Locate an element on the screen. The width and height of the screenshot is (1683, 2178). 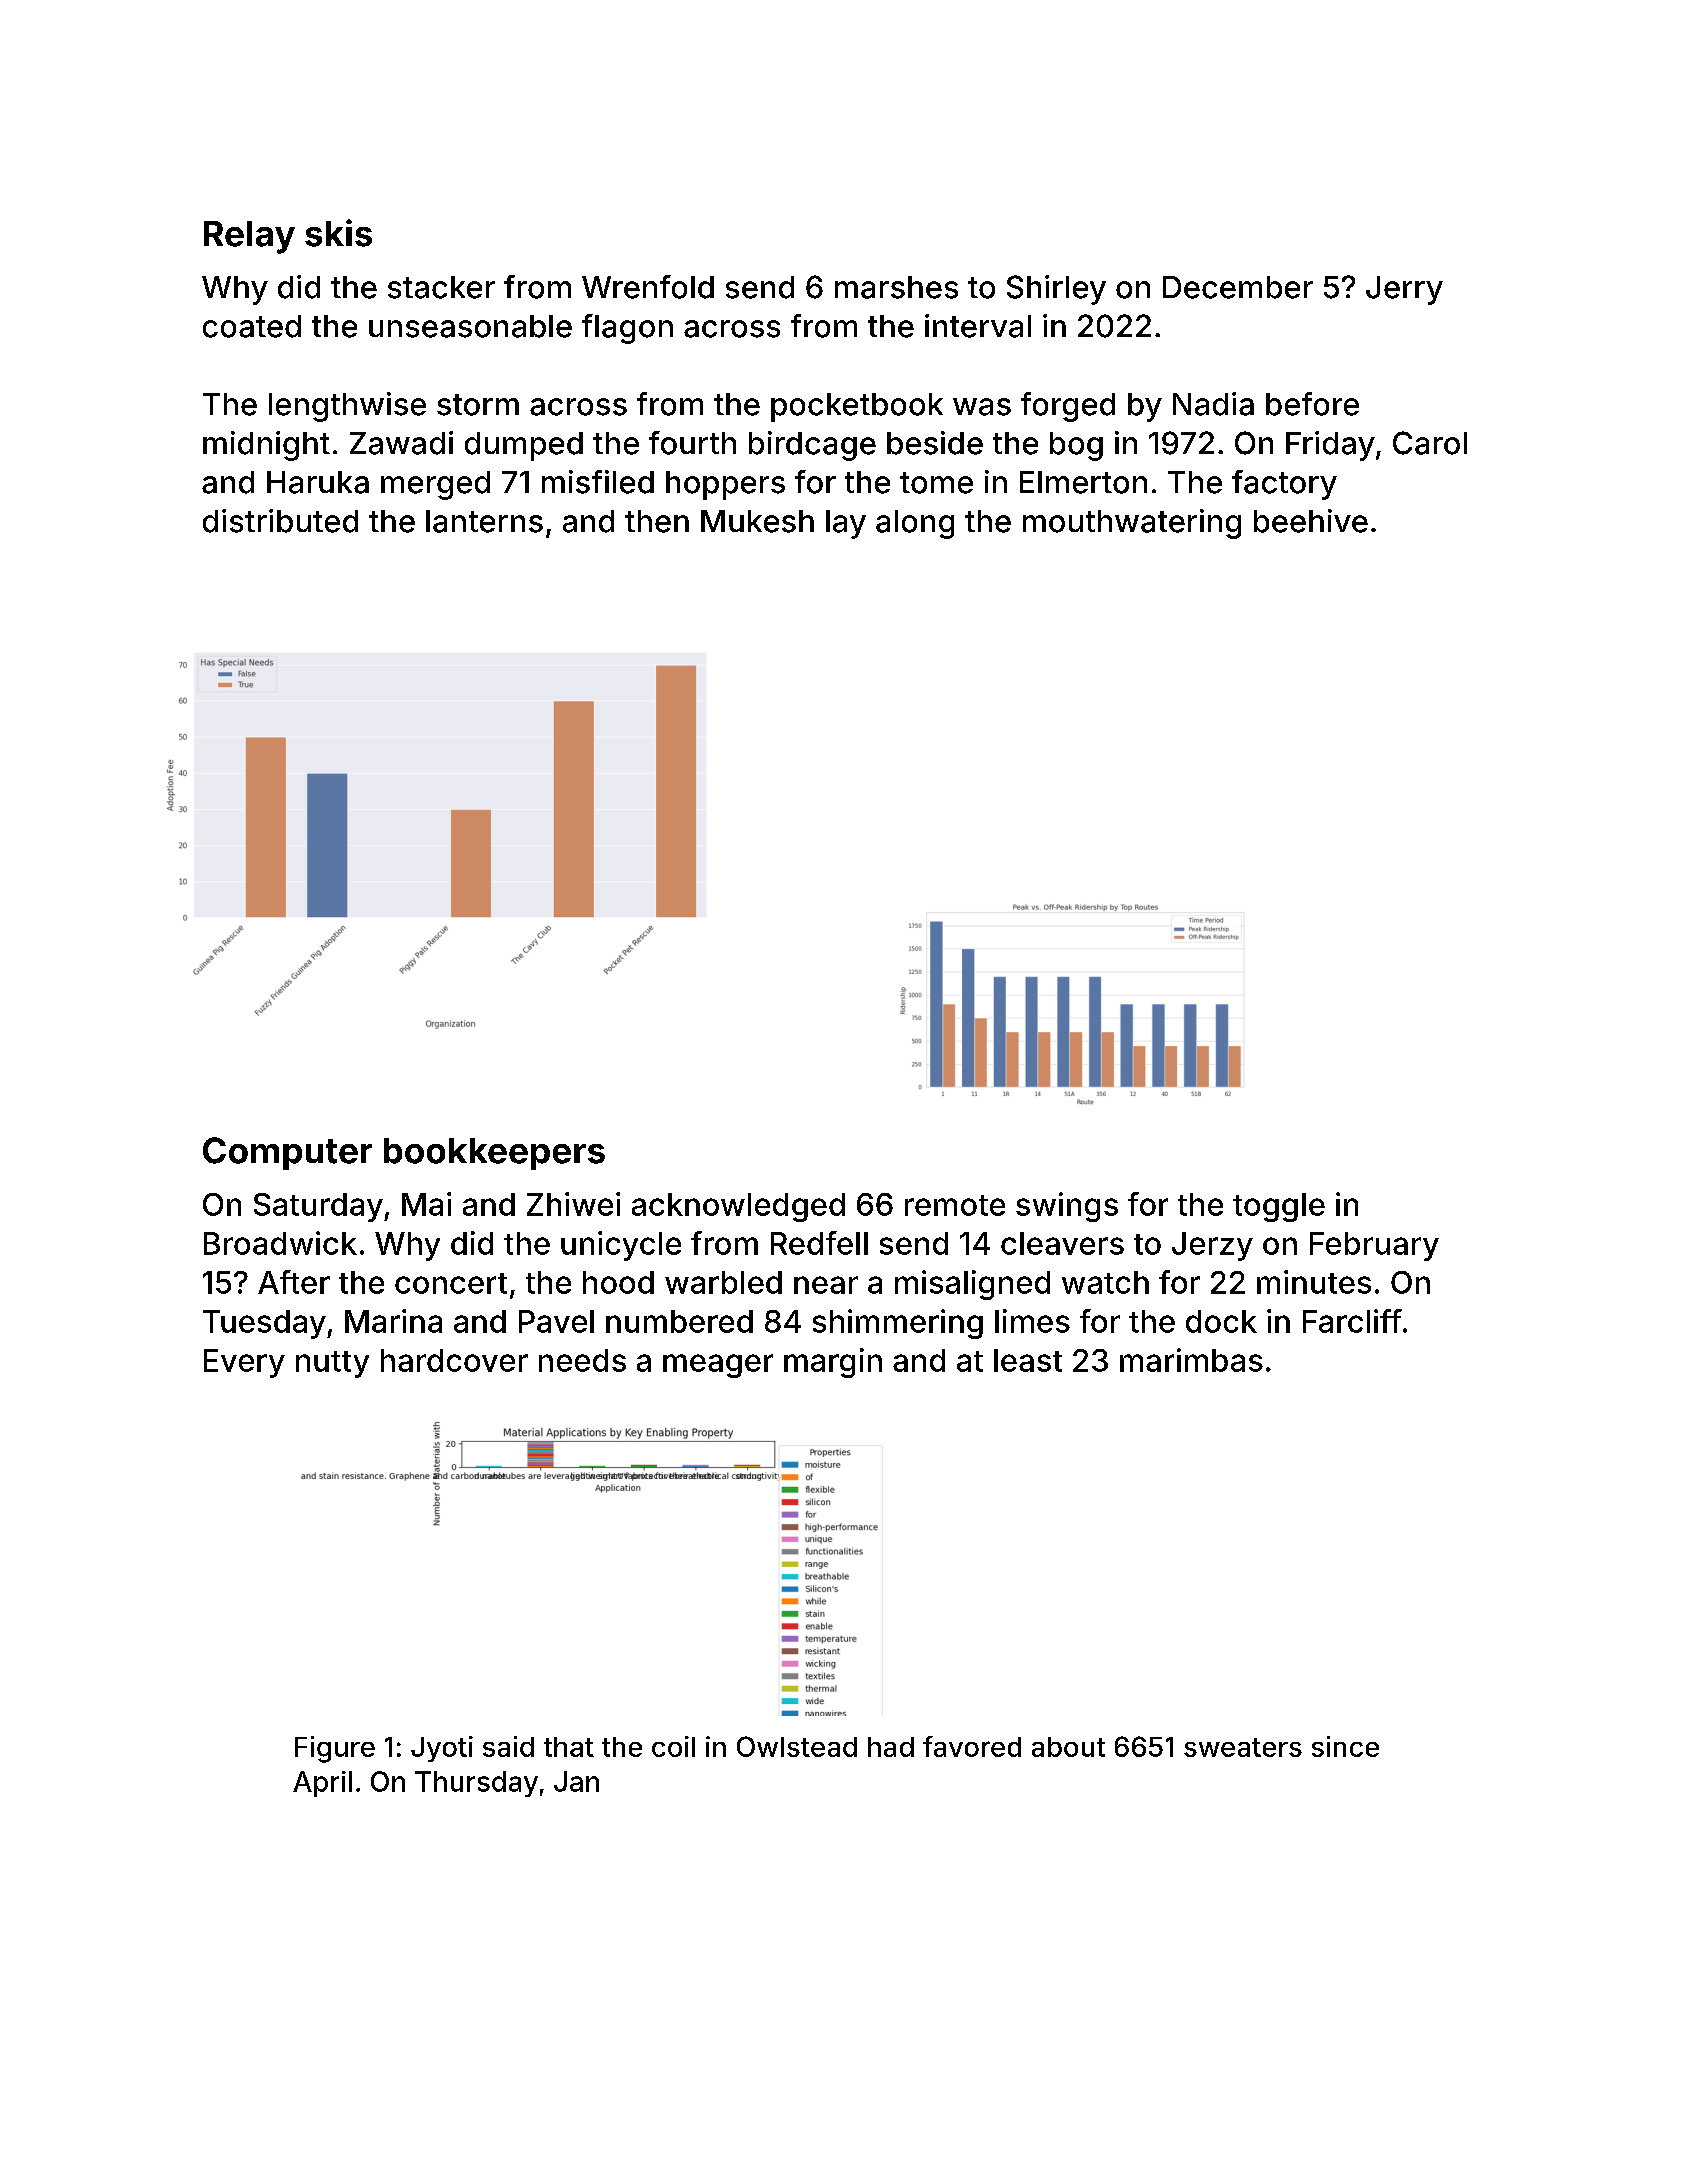
nutty is located at coordinates (332, 1364).
